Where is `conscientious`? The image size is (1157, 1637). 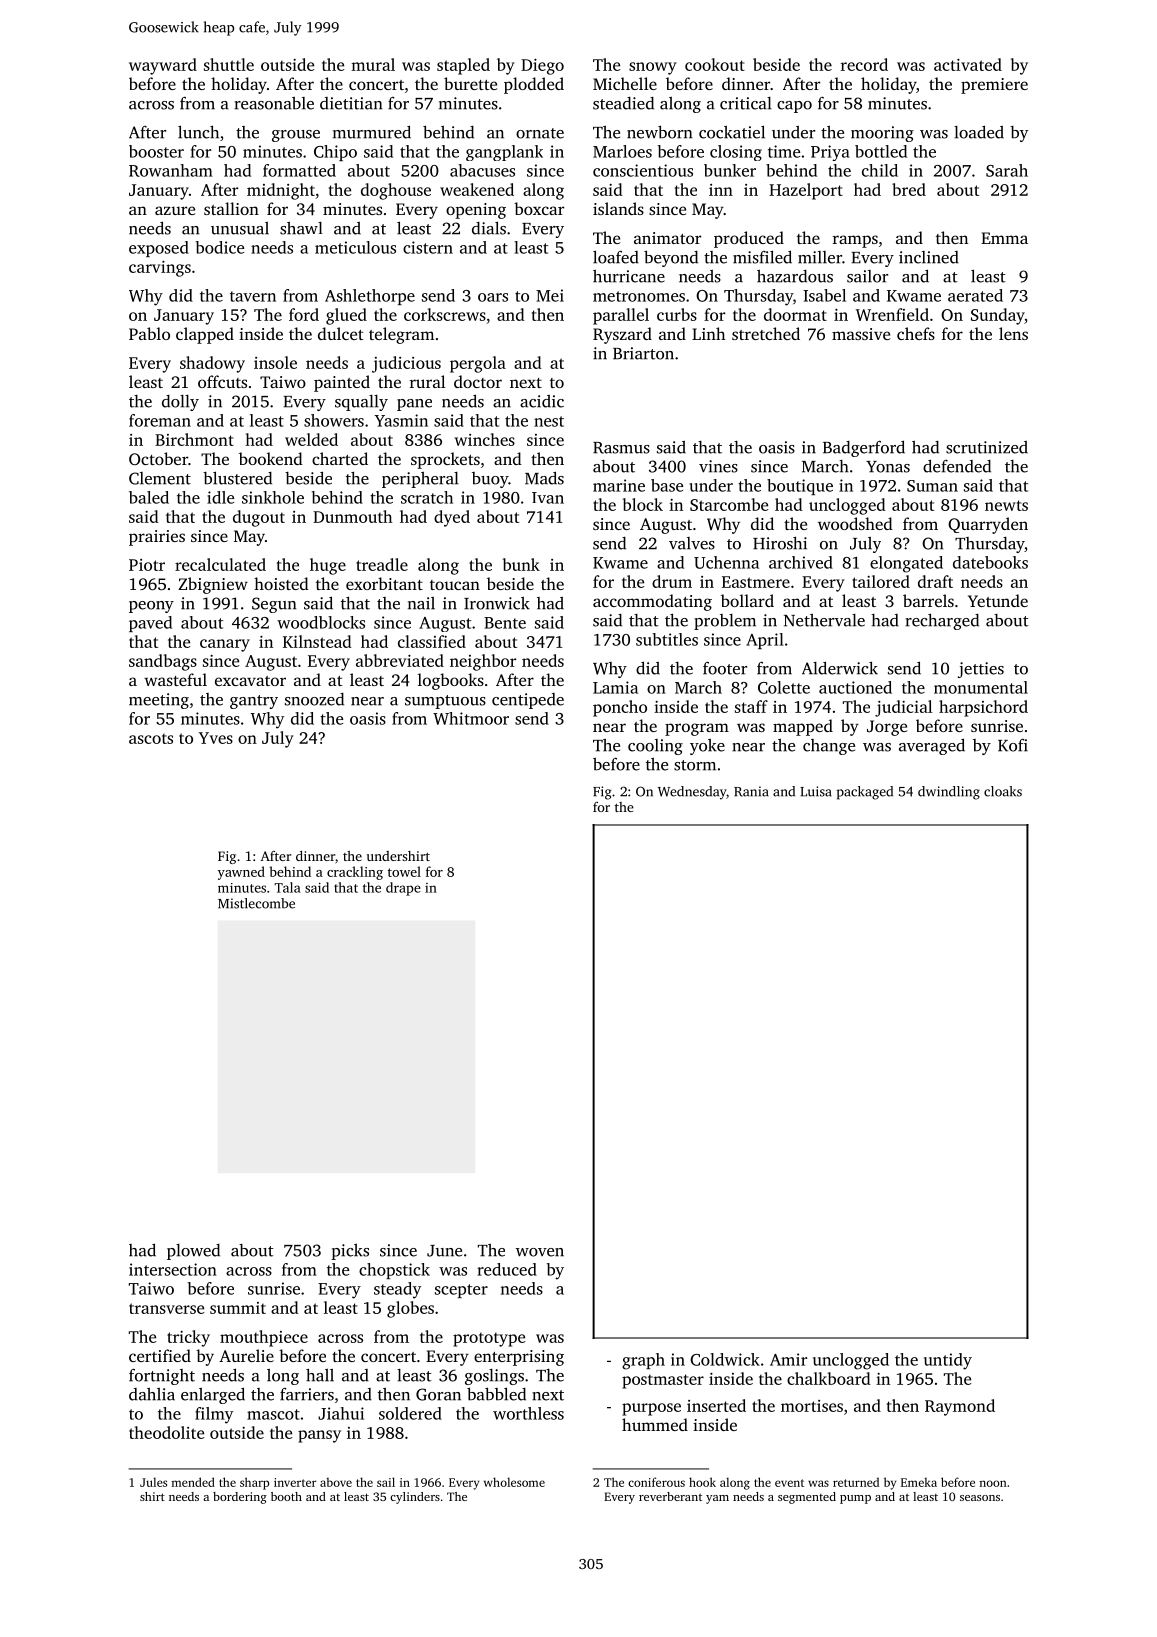 conscientious is located at coordinates (643, 170).
